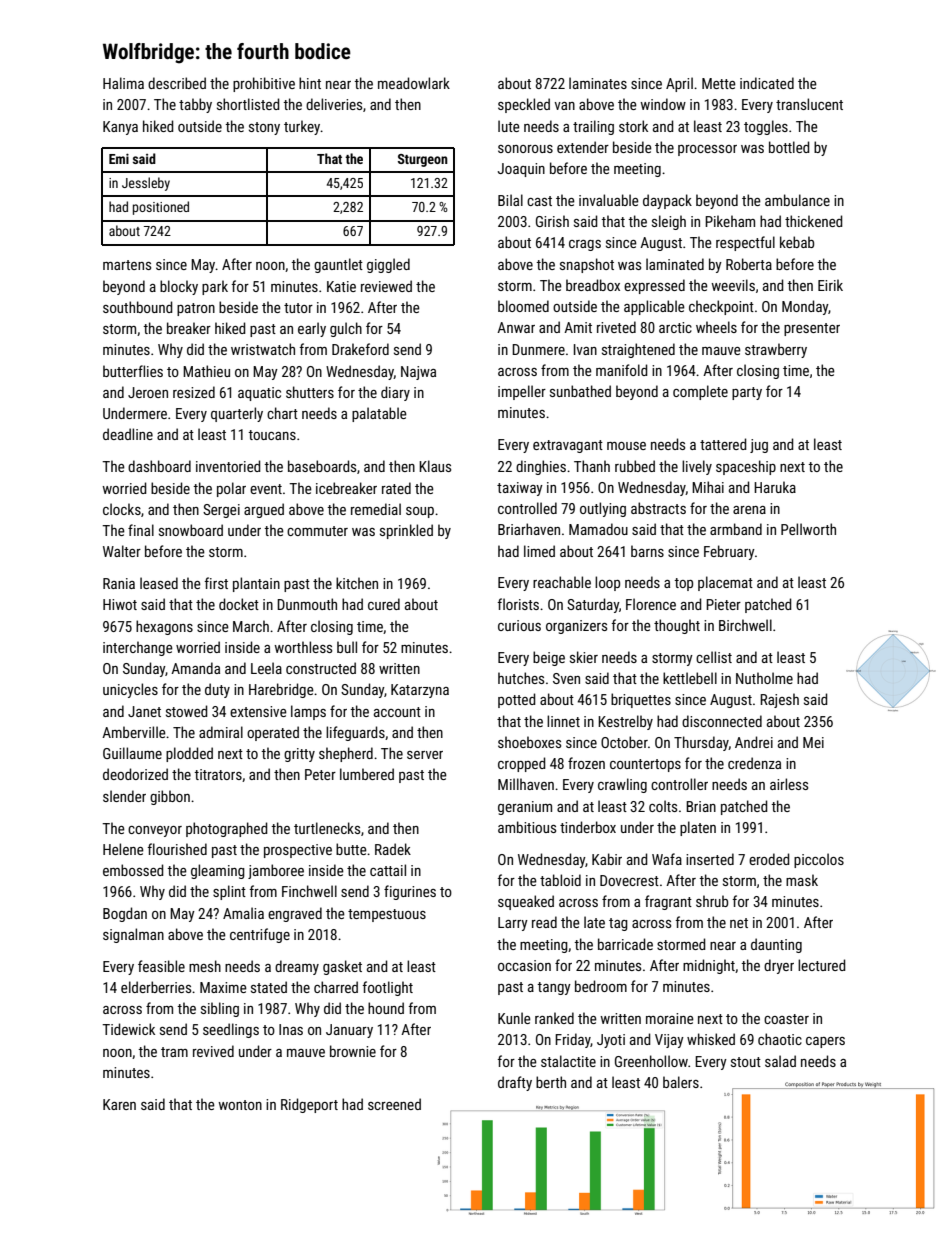 The height and width of the page is (1233, 952). I want to click on Karen, so click(119, 1104).
